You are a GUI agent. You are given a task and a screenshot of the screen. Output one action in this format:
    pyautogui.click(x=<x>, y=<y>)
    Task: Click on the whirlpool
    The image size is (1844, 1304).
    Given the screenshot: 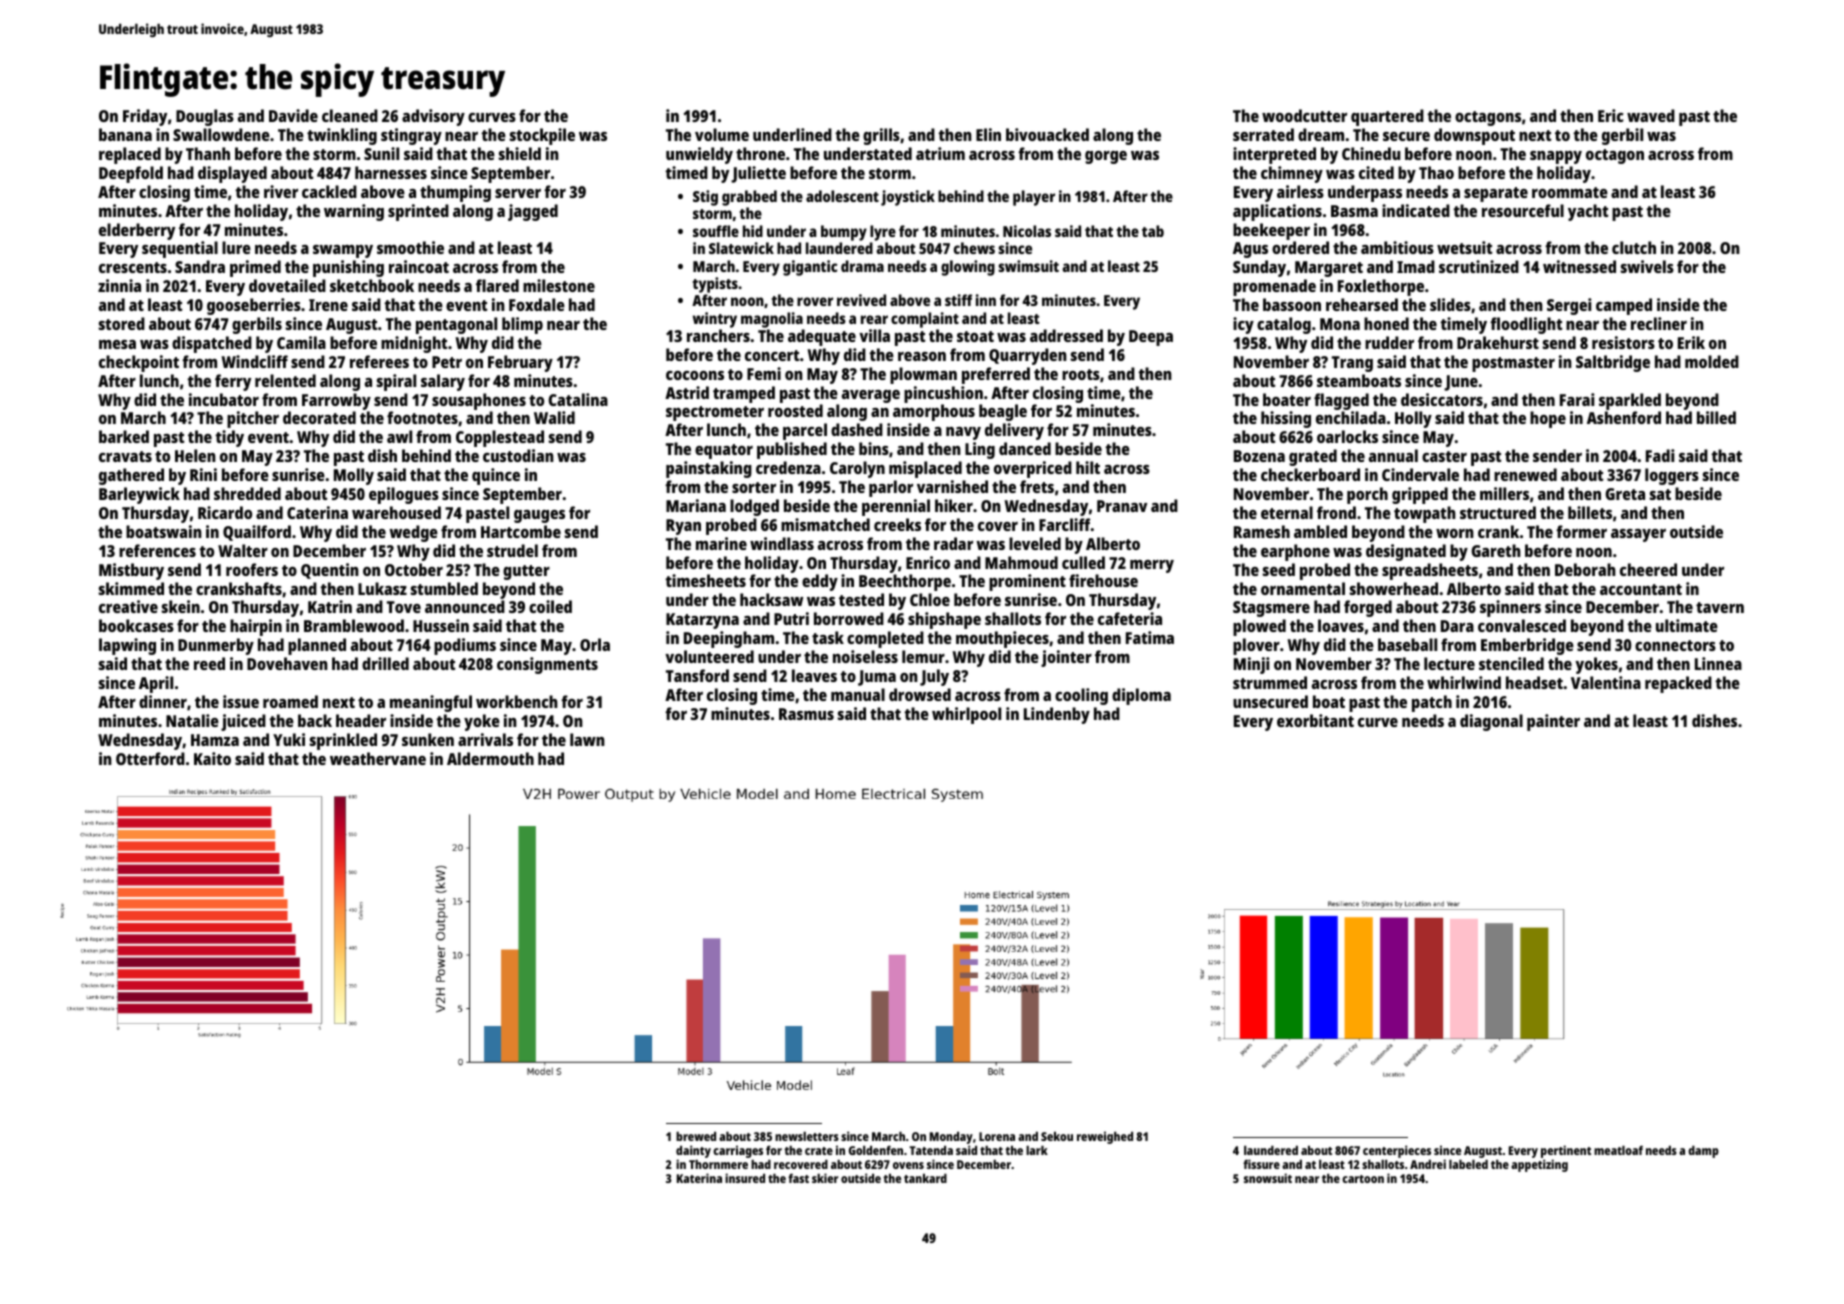 What is the action you would take?
    pyautogui.click(x=966, y=715)
